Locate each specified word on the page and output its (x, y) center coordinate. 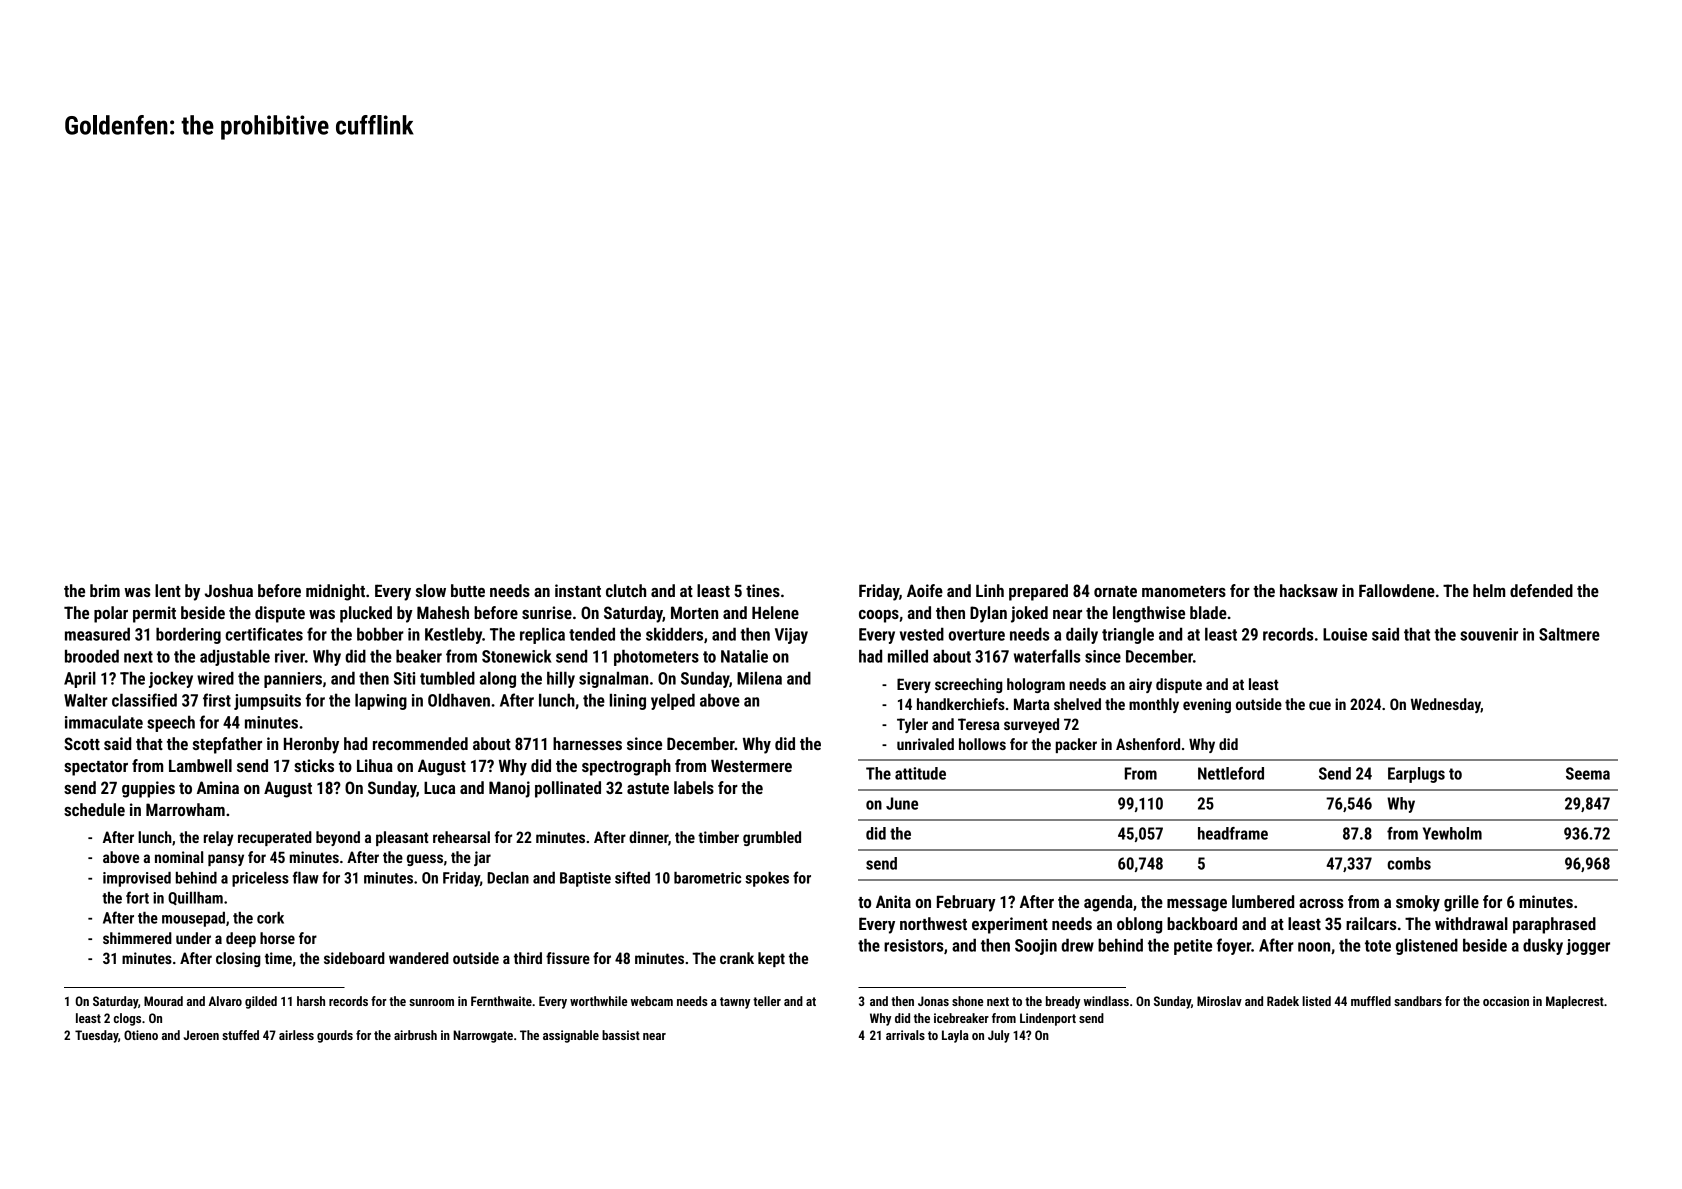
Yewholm (1452, 833)
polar (111, 614)
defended (1541, 590)
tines (763, 590)
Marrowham (185, 809)
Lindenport (1048, 1019)
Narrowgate (483, 1036)
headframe (1233, 833)
